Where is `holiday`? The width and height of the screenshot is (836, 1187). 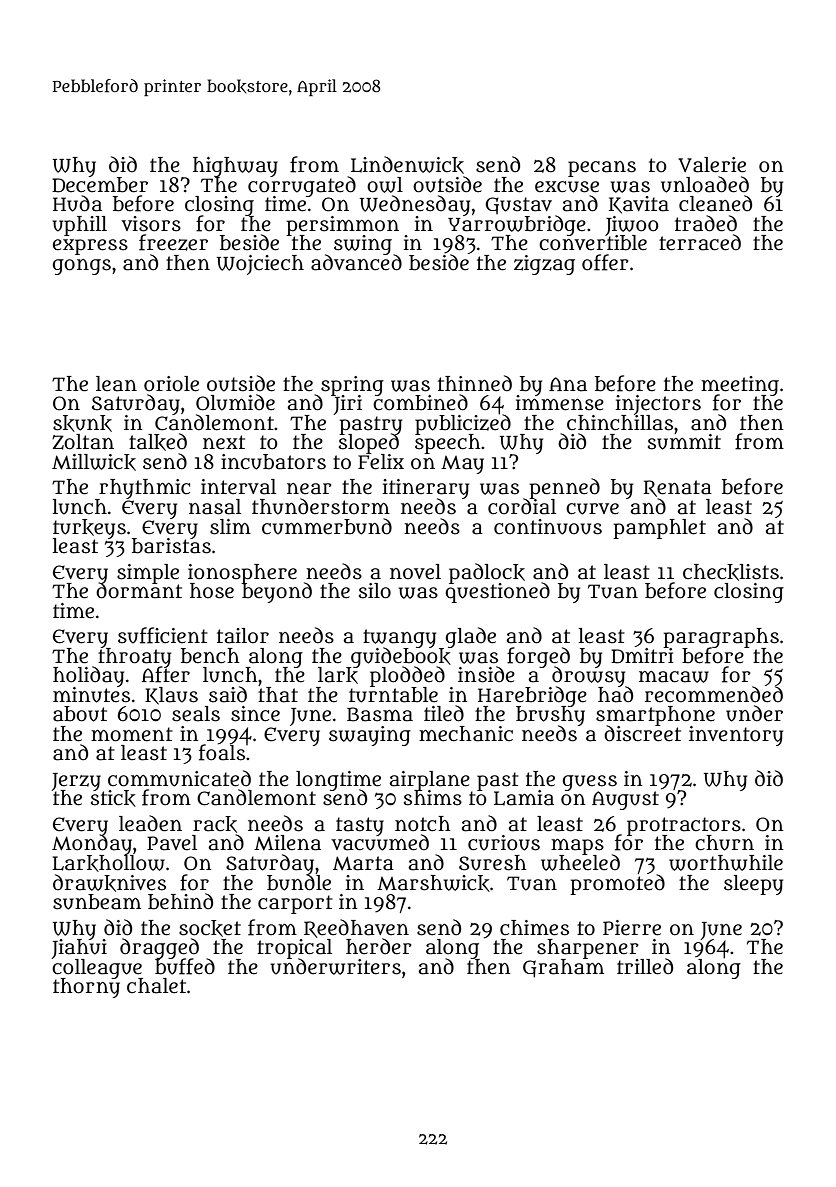
holiday is located at coordinates (88, 676).
